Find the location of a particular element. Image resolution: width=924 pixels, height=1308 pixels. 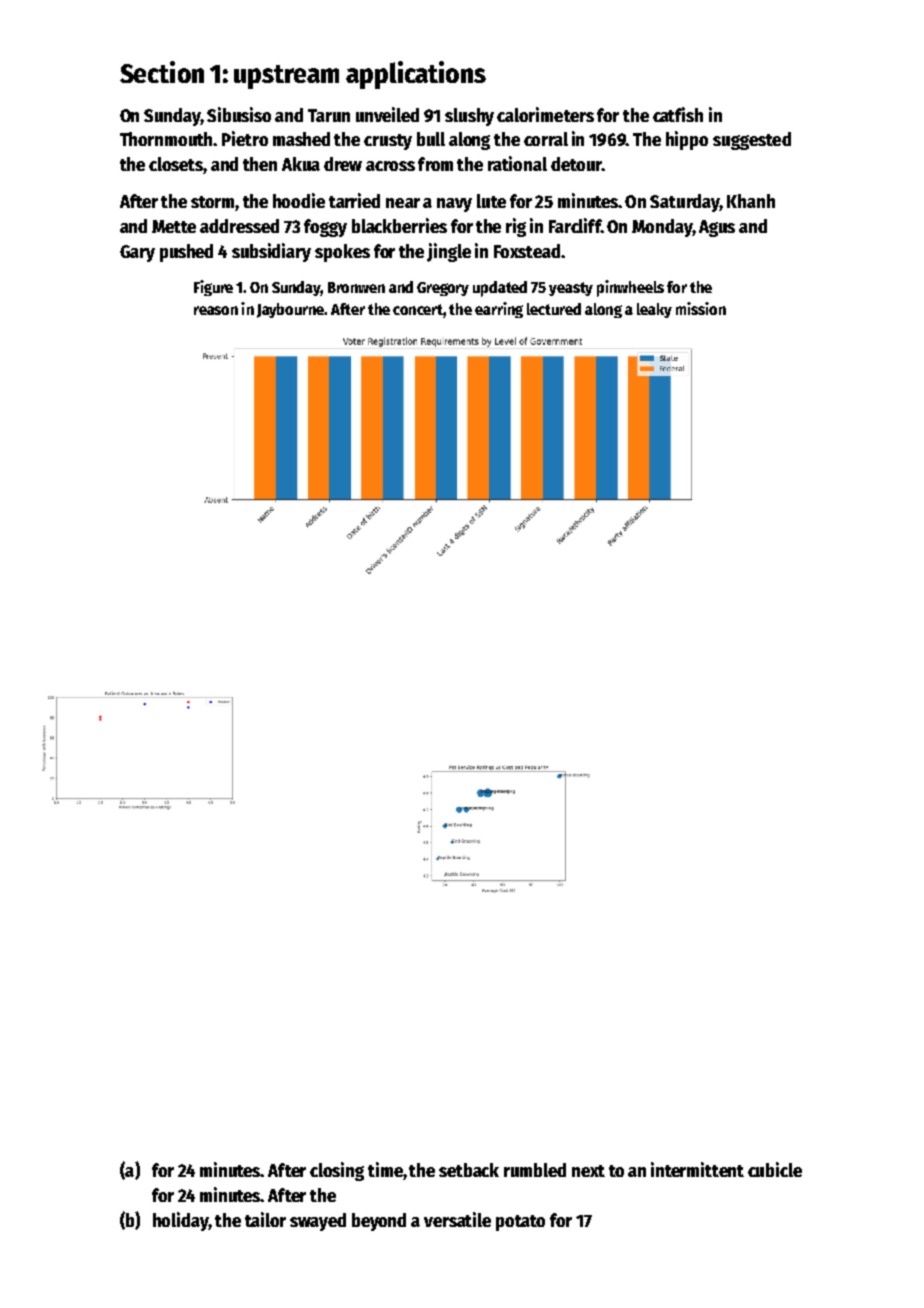

concert is located at coordinates (418, 309).
